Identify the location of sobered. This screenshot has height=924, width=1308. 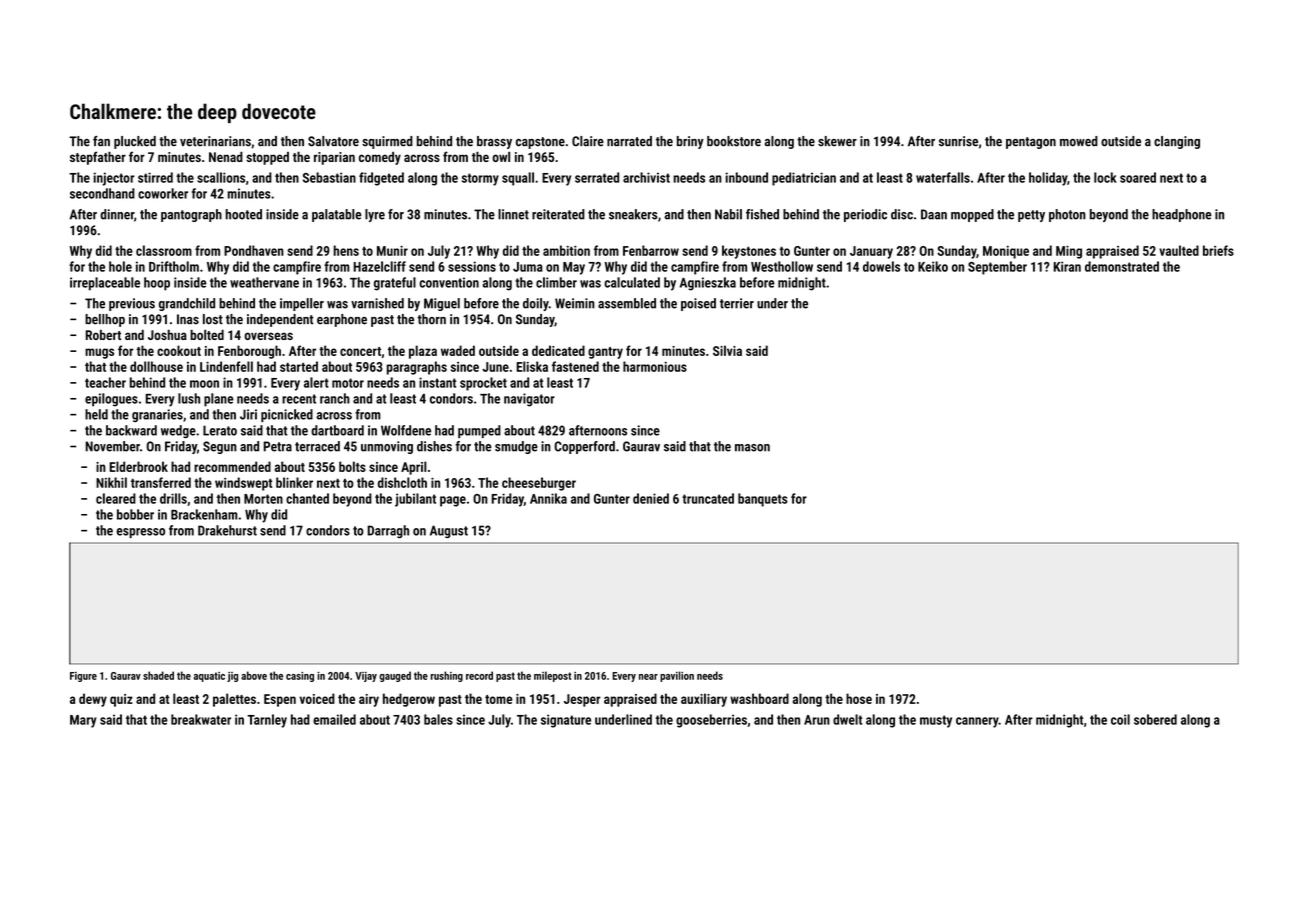
(1155, 719).
